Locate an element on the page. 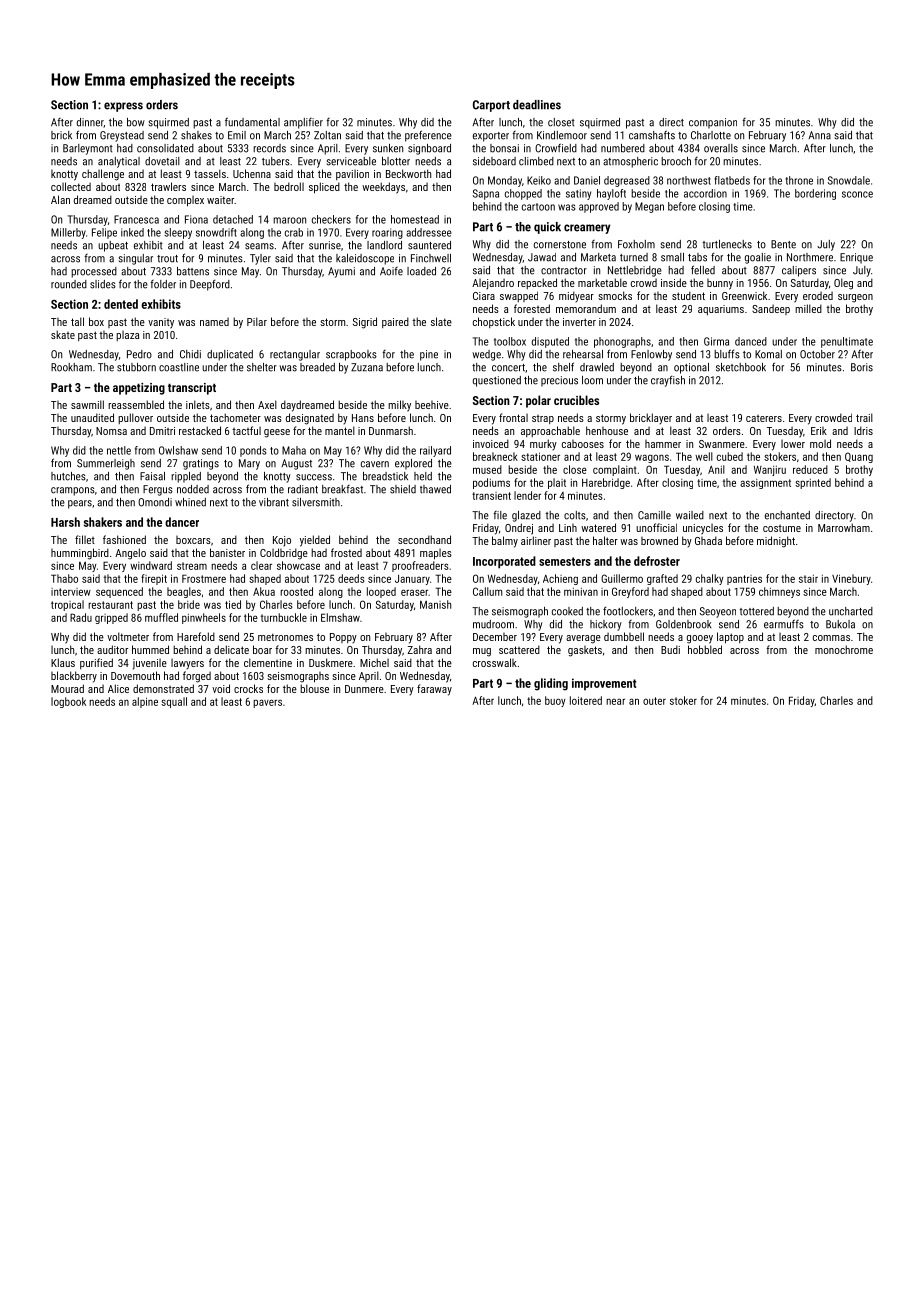 The width and height of the image is (924, 1308). express is located at coordinates (123, 107).
